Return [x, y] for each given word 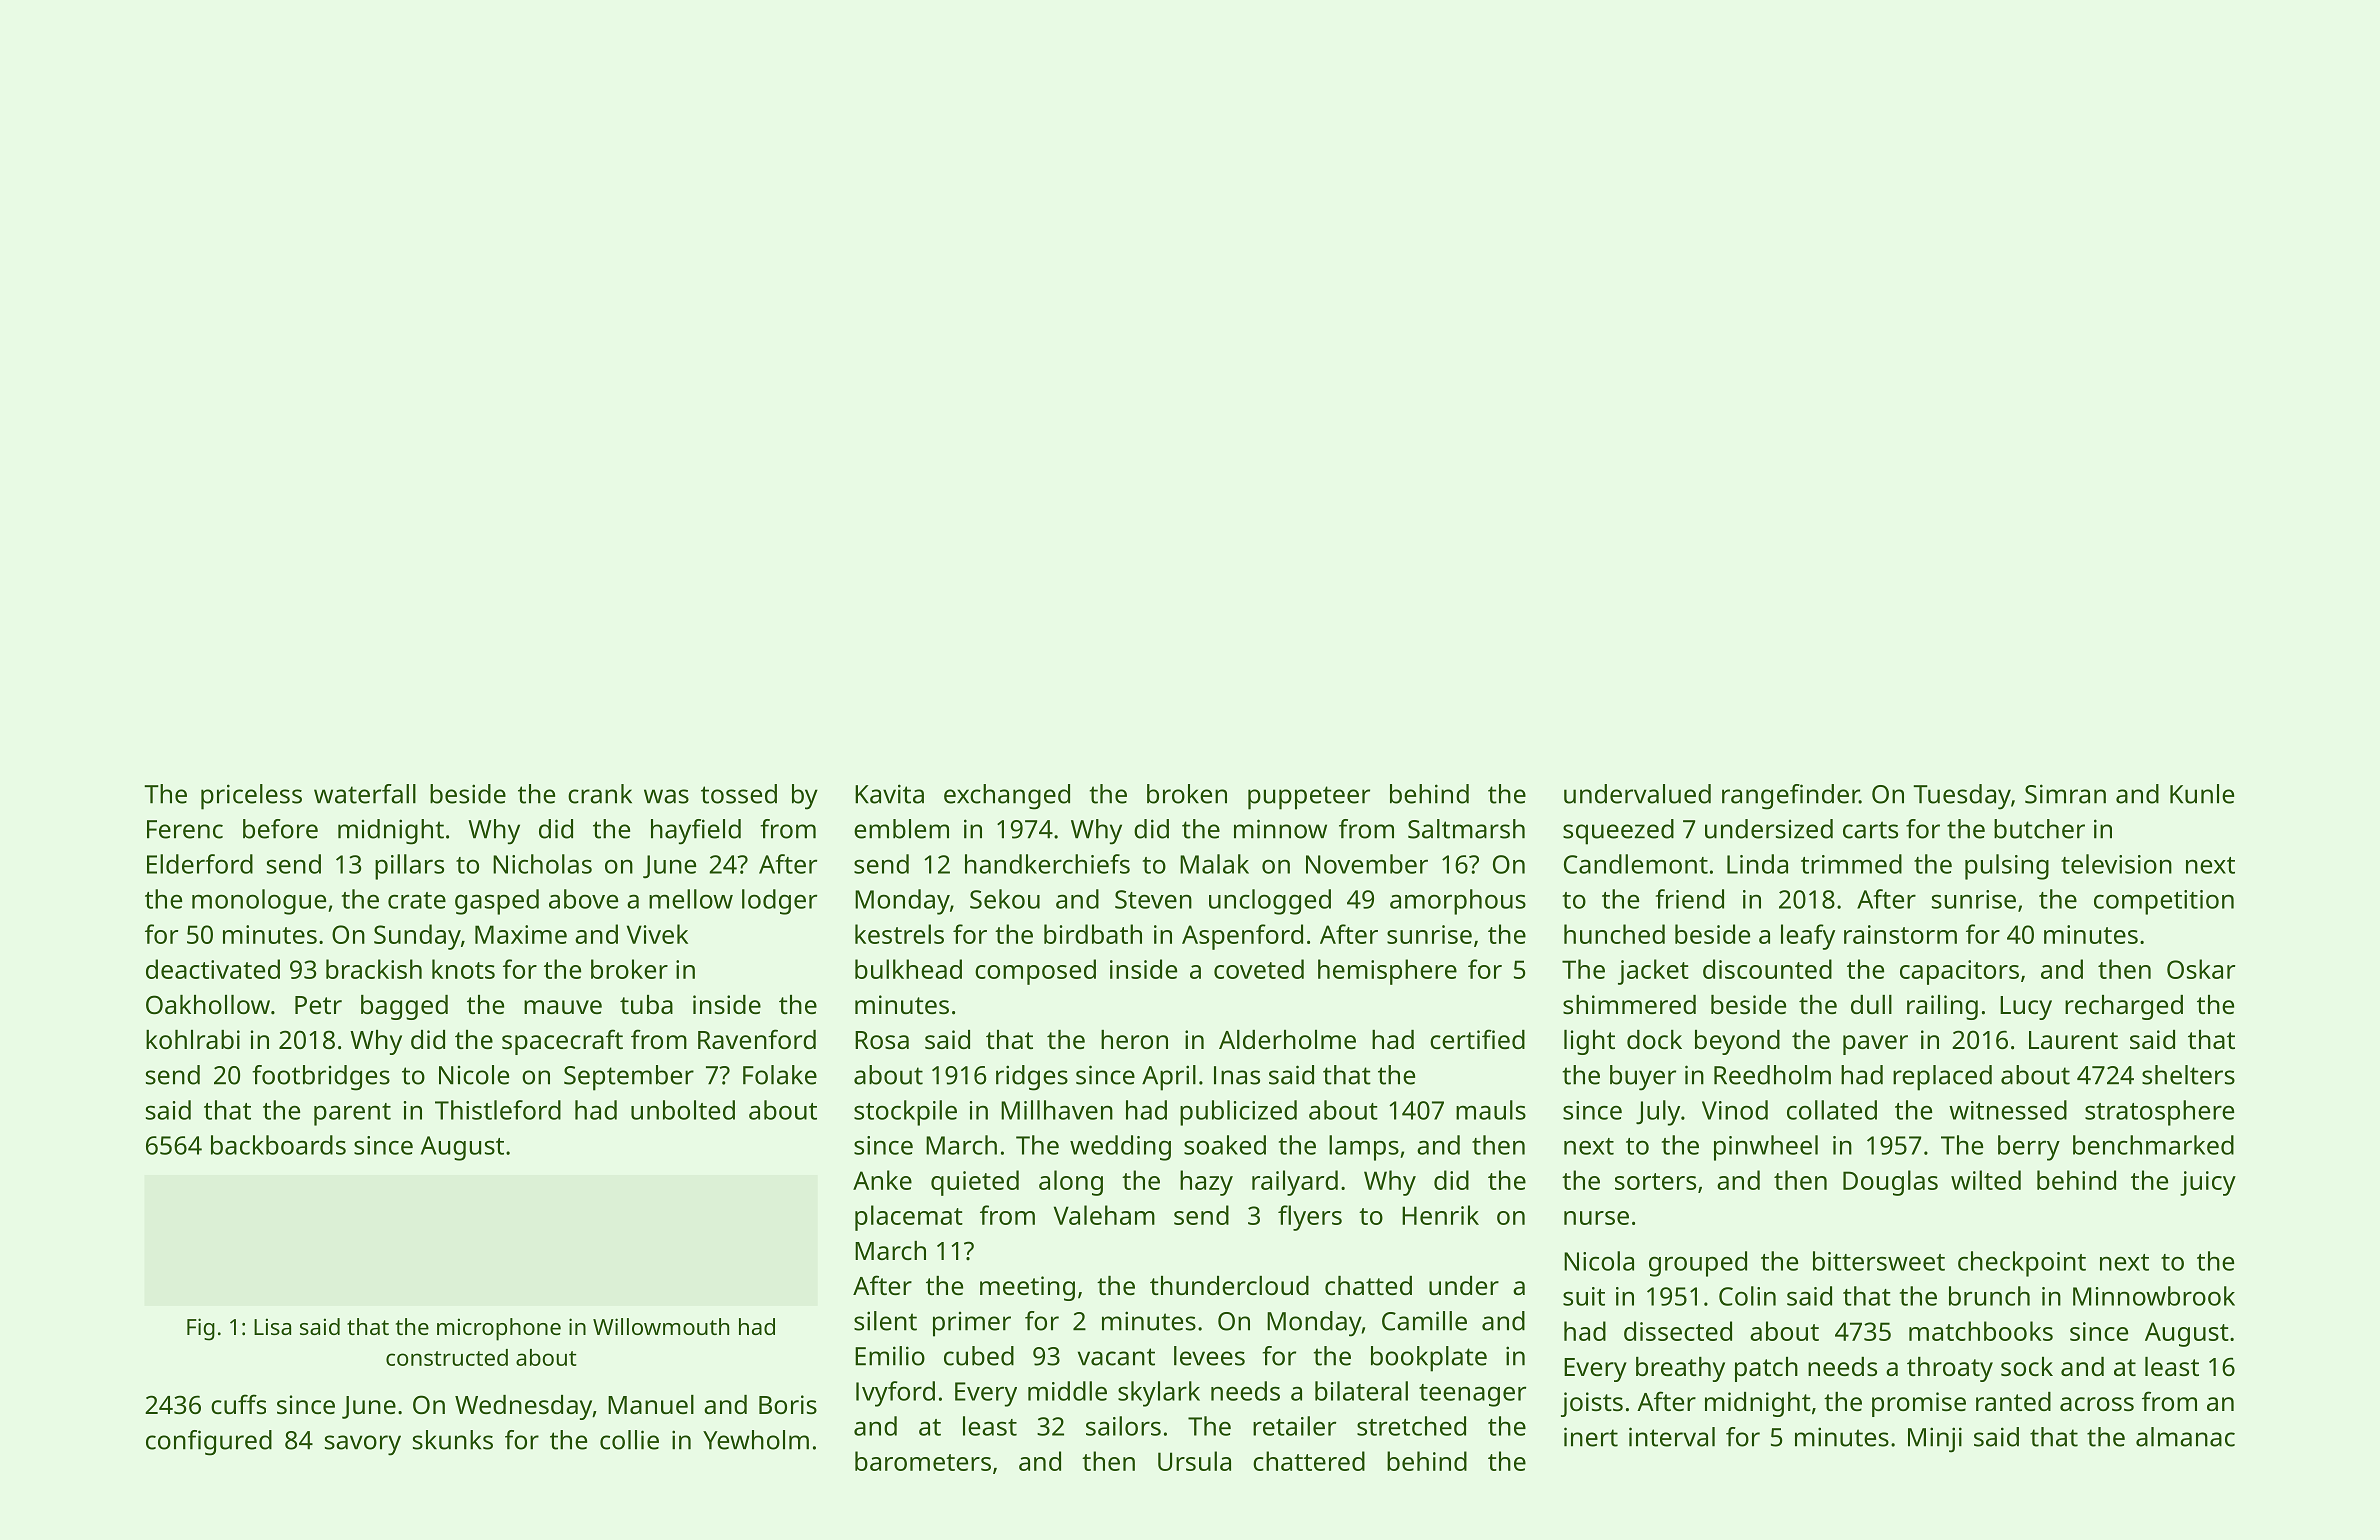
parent [352, 1114]
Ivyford [895, 1394]
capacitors [1959, 972]
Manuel [651, 1404]
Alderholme [1287, 1039]
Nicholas [542, 864]
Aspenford [1242, 937]
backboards [278, 1145]
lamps [1364, 1148]
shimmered [1629, 1004]
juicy [2208, 1183]
